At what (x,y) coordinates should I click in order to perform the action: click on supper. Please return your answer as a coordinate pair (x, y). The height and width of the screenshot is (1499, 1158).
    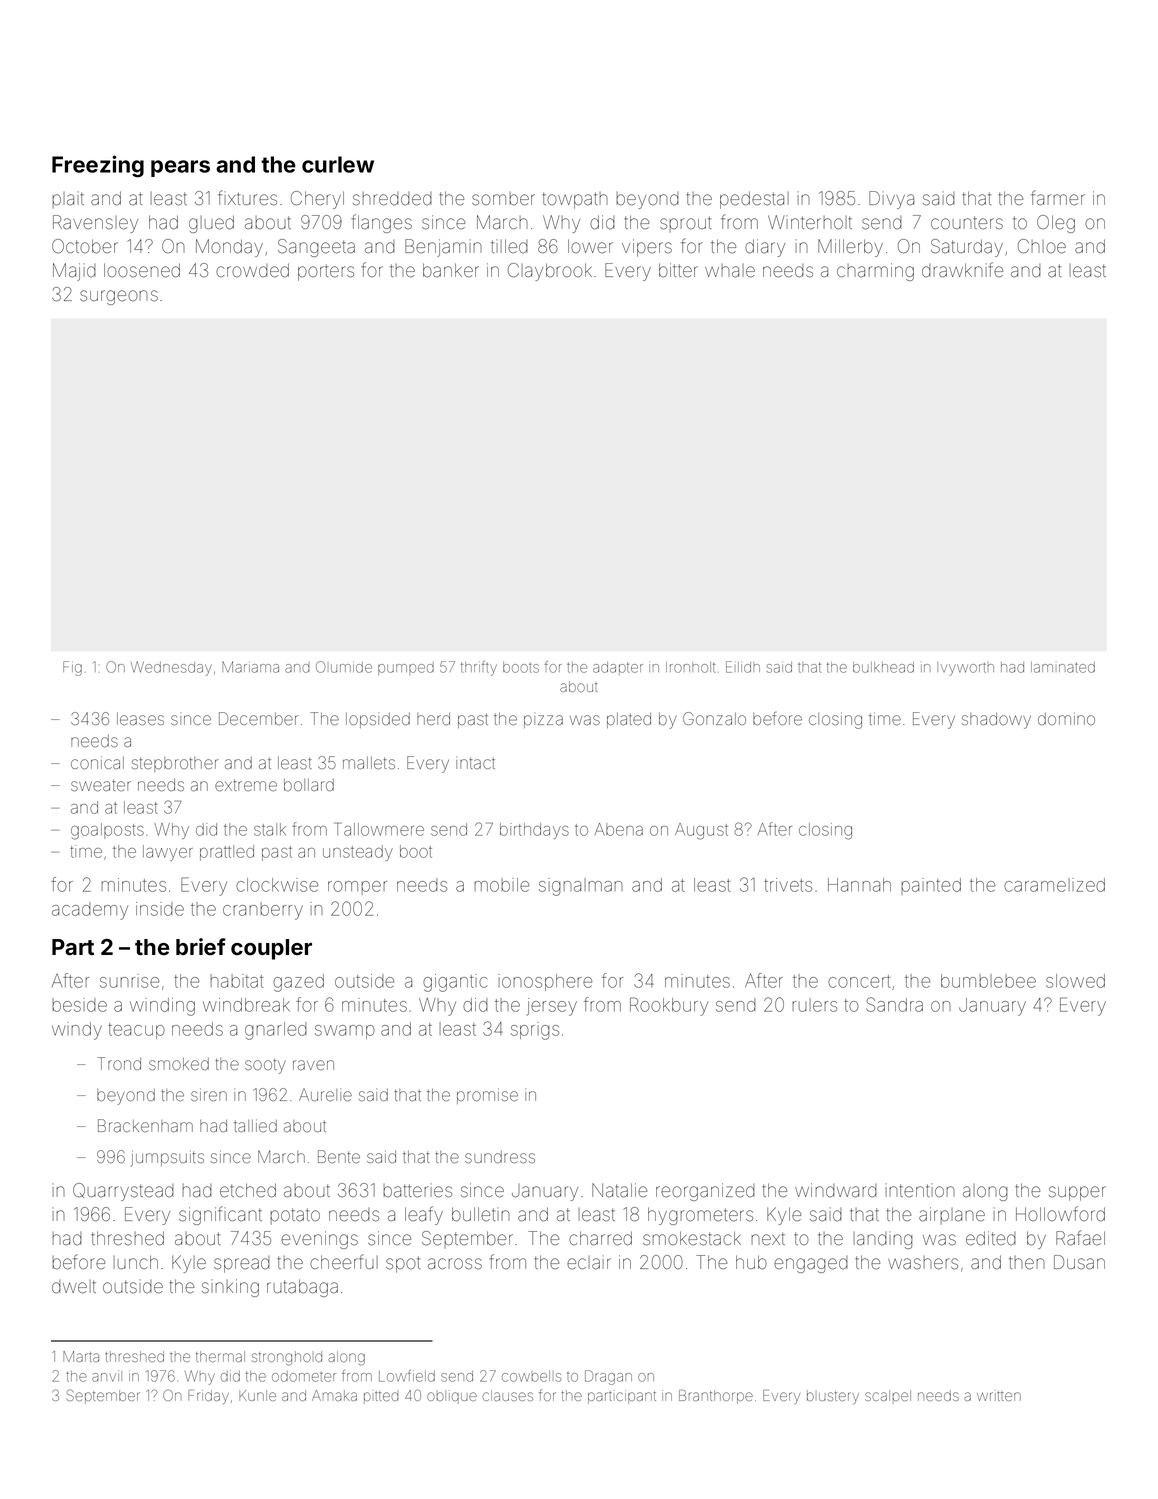
    Looking at the image, I should click on (1077, 1193).
